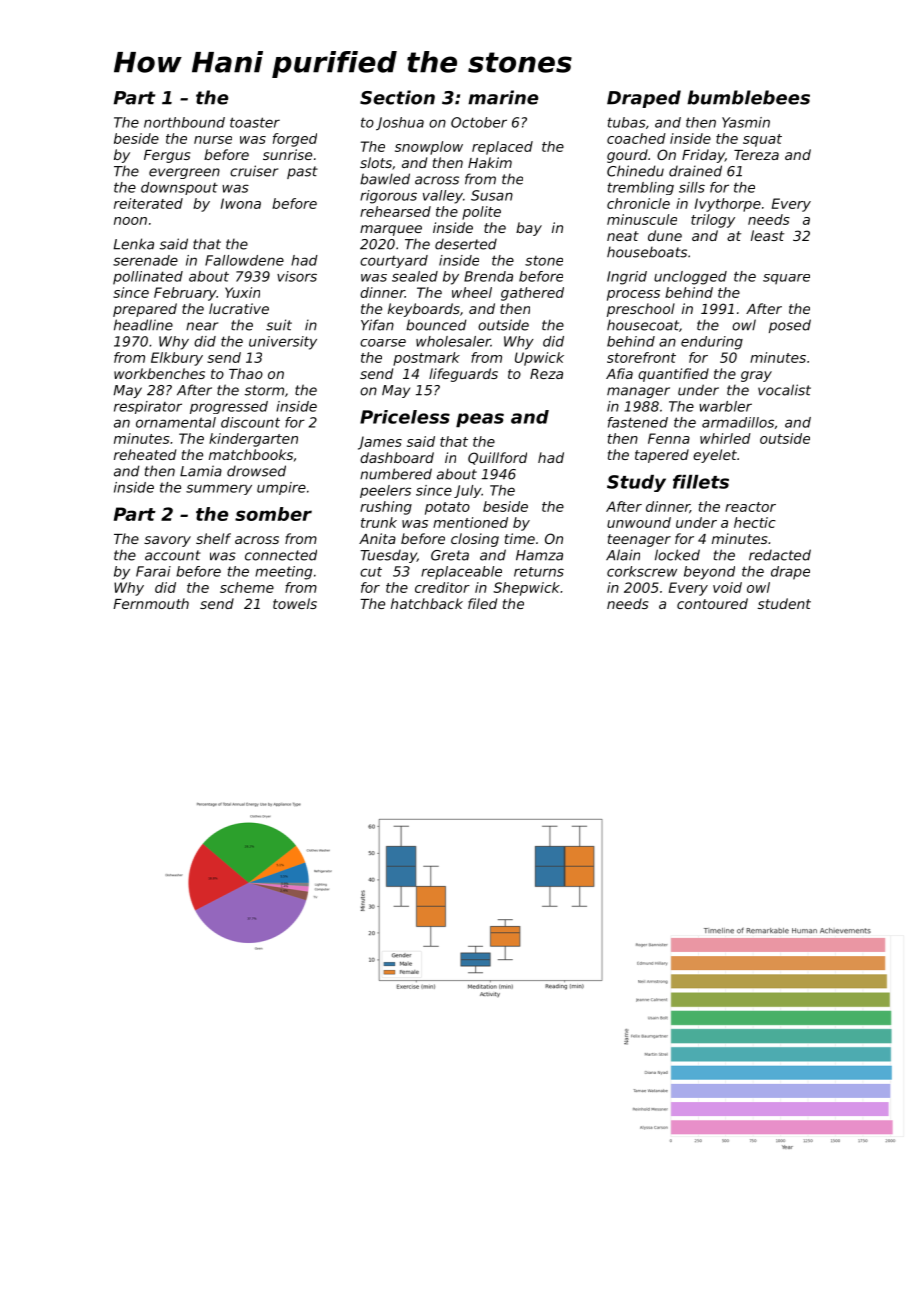  What do you see at coordinates (466, 244) in the page?
I see `deserted` at bounding box center [466, 244].
